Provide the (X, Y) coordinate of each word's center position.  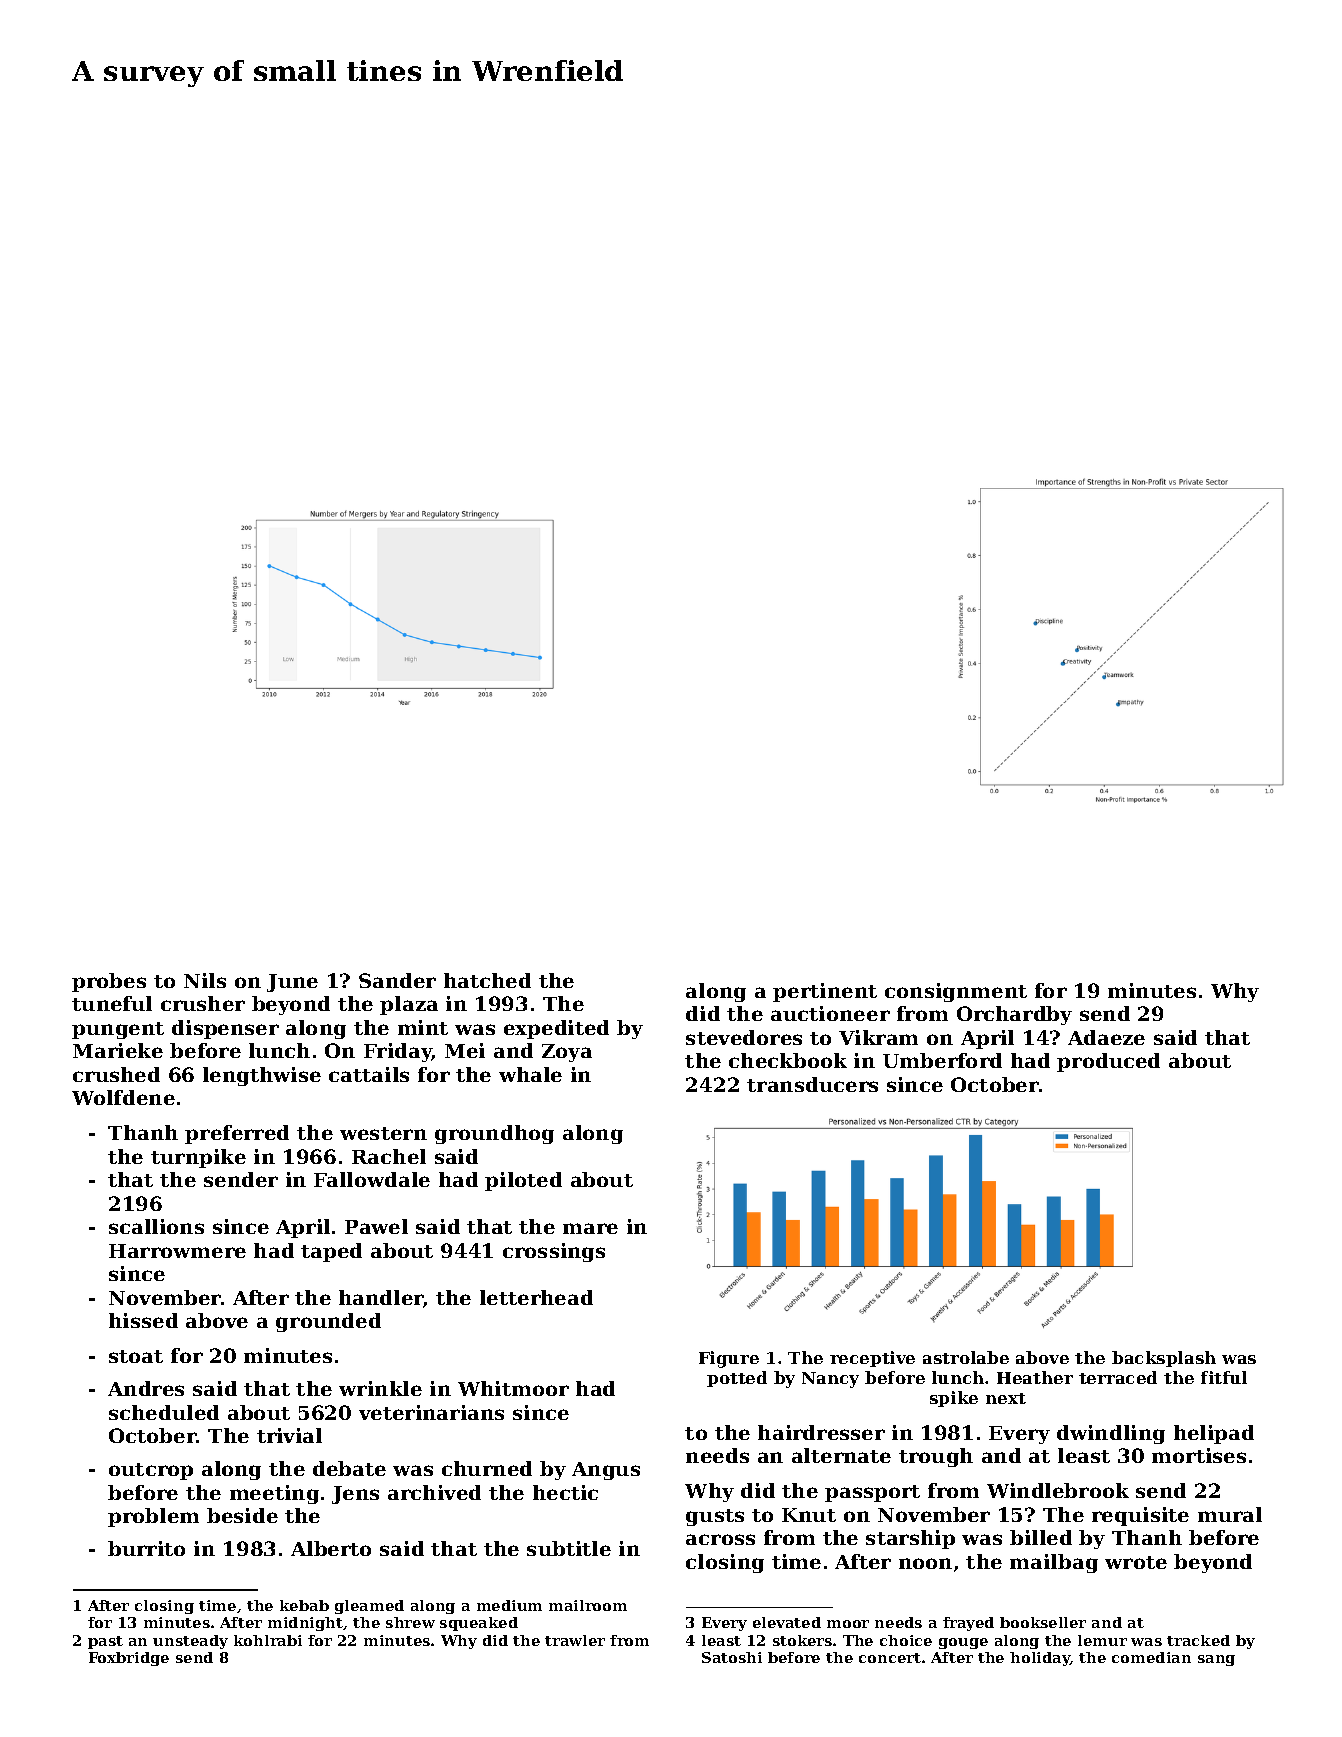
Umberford (942, 1060)
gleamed (369, 1607)
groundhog (494, 1134)
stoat (136, 1356)
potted (737, 1379)
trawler (575, 1640)
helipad (1214, 1434)
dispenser (225, 1029)
